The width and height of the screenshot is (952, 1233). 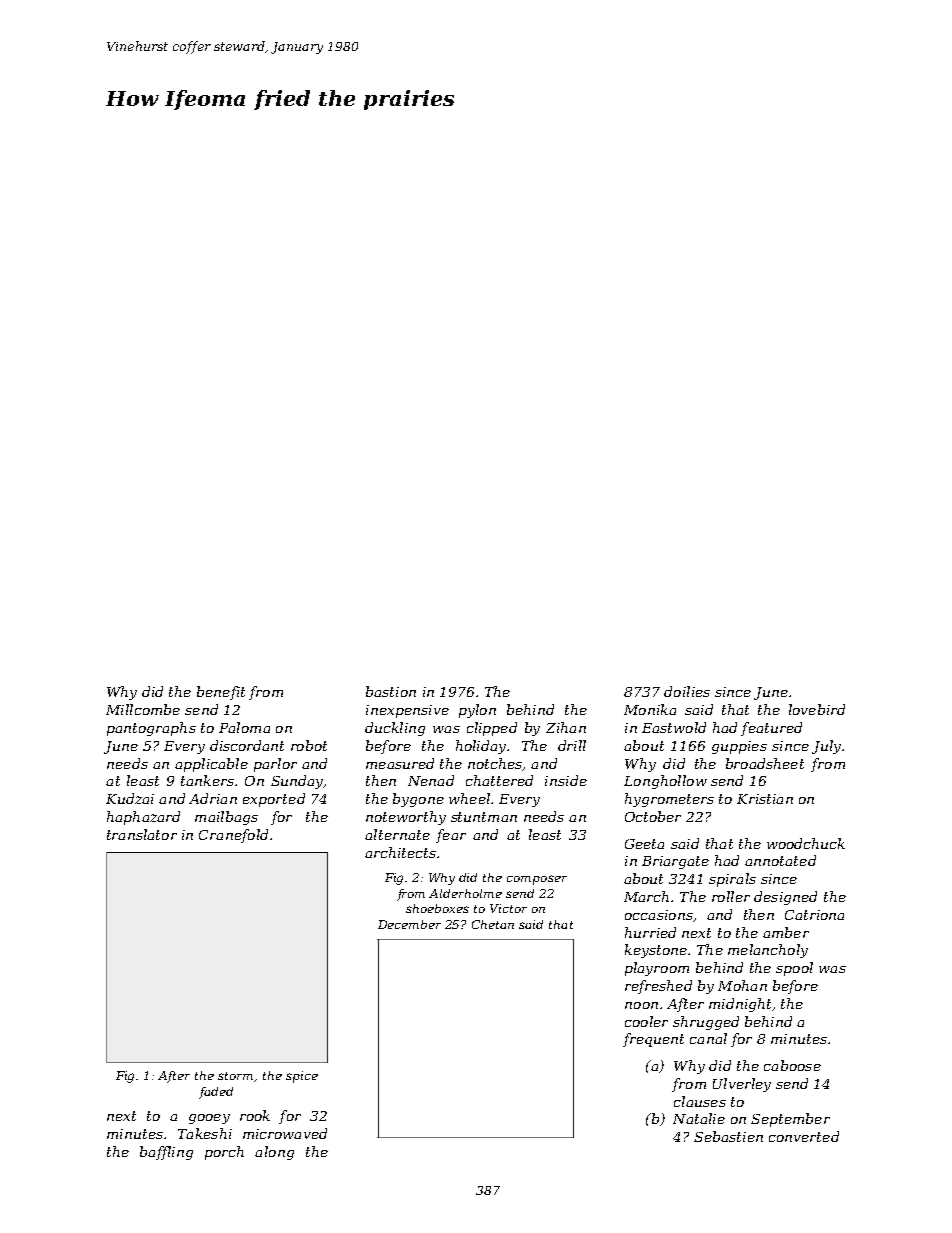 What do you see at coordinates (205, 1133) in the screenshot?
I see `Takeshi` at bounding box center [205, 1133].
